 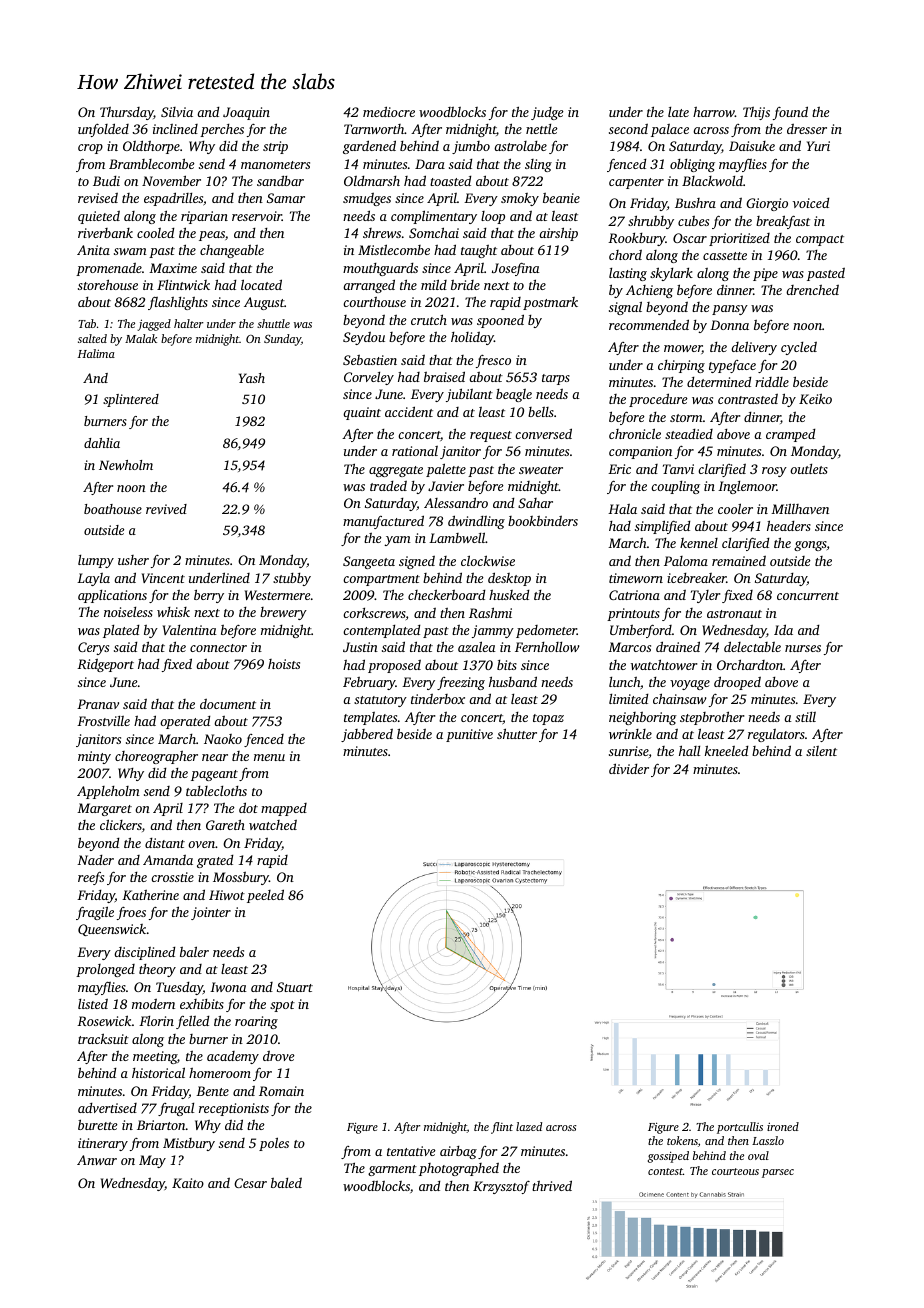 I want to click on ironed, so click(x=783, y=1126).
